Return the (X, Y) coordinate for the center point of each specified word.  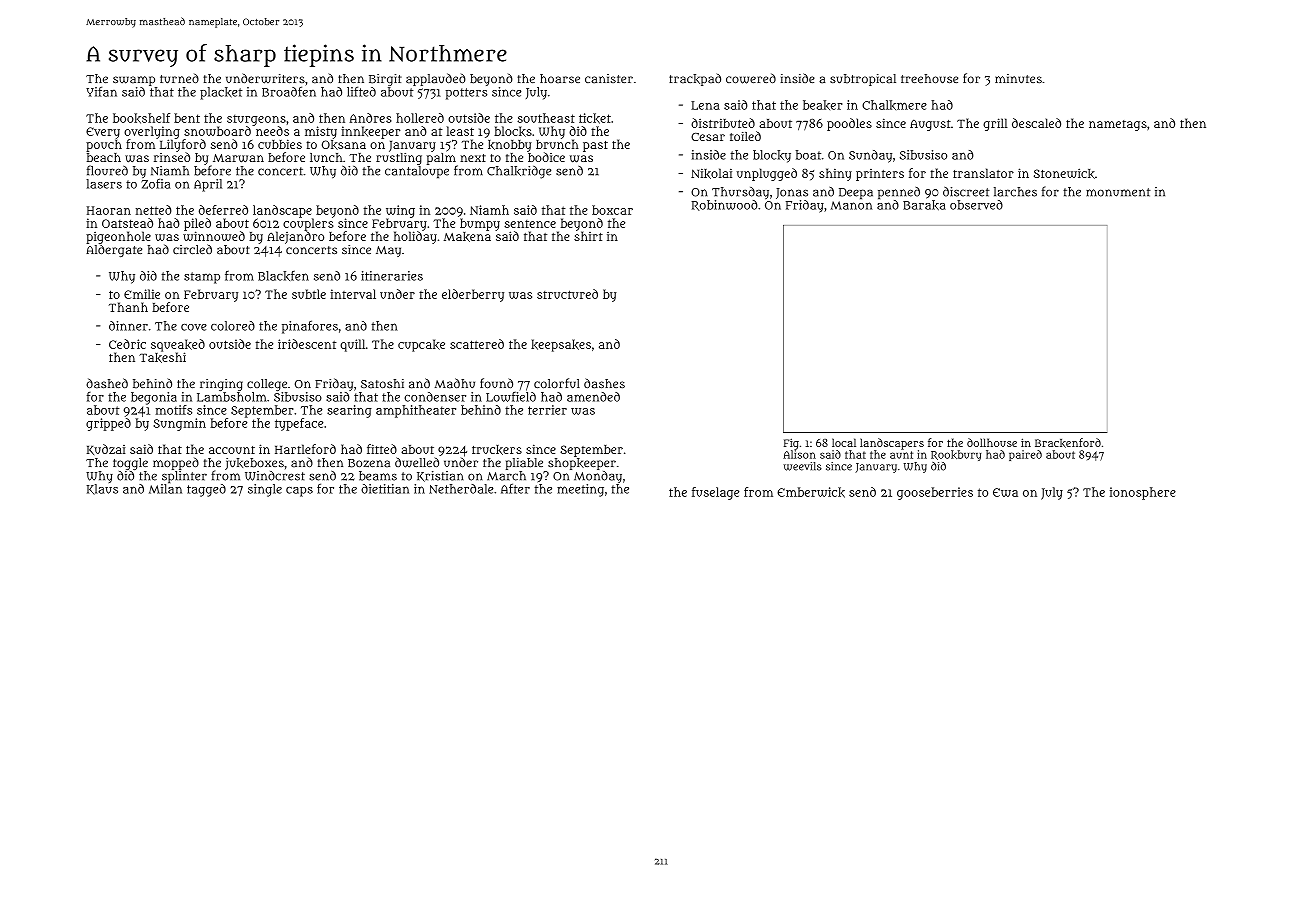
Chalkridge (519, 172)
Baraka (924, 205)
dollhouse (992, 442)
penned (899, 193)
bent (187, 118)
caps (299, 492)
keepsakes (561, 345)
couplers (308, 224)
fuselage (715, 493)
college (267, 385)
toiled (745, 136)
